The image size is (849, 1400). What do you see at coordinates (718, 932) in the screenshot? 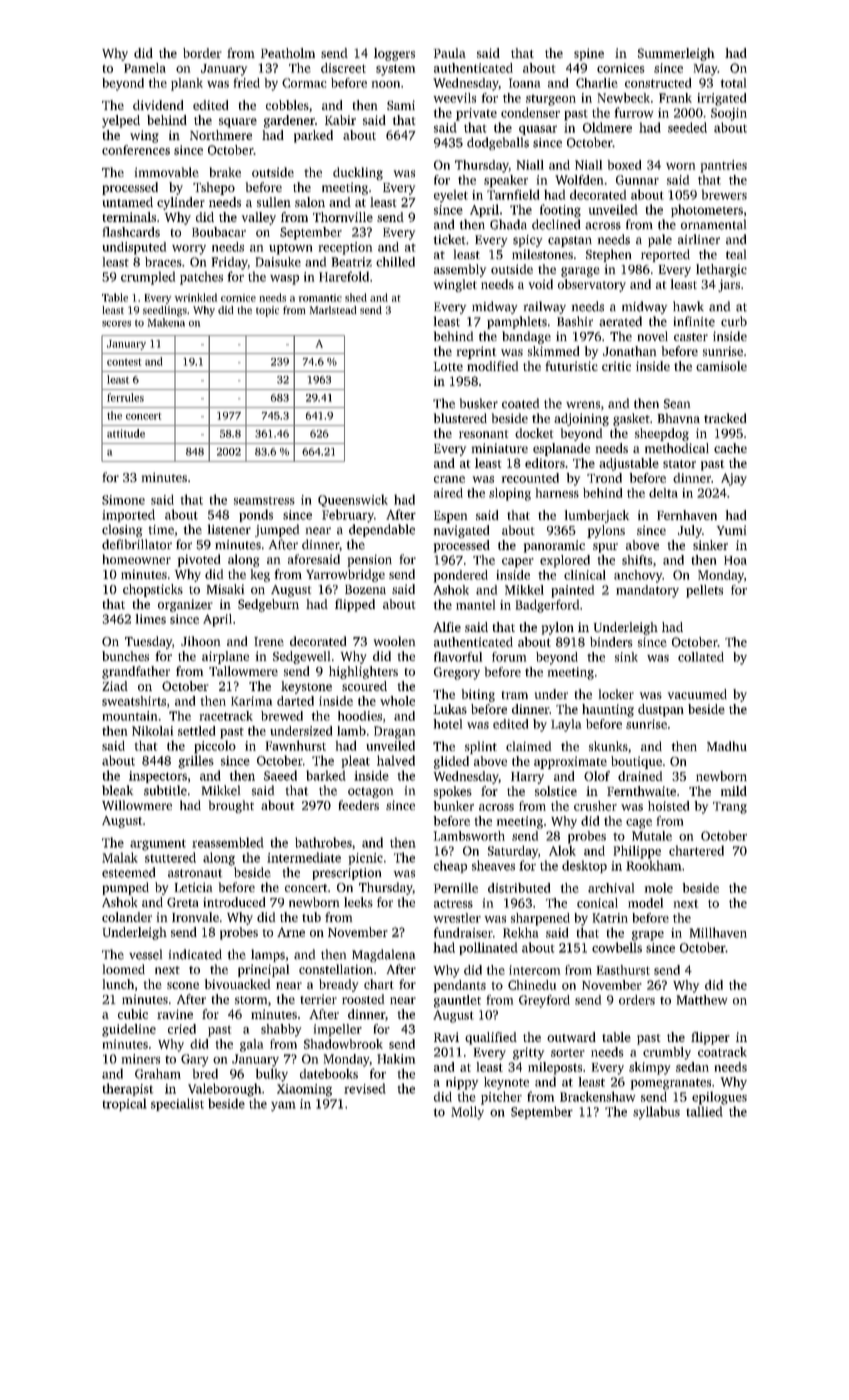
I see `Millhaven` at bounding box center [718, 932].
